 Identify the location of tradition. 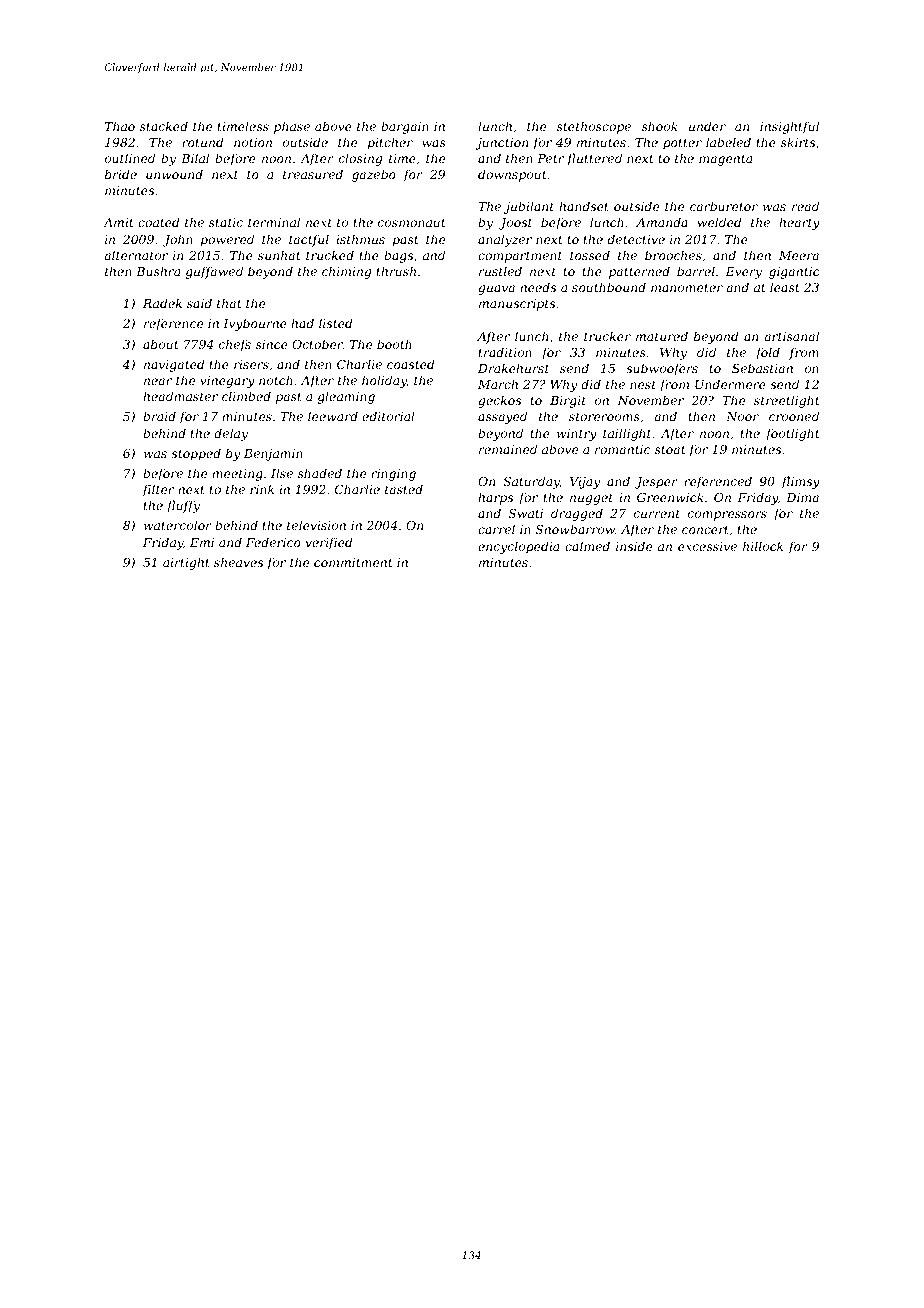
(505, 352).
